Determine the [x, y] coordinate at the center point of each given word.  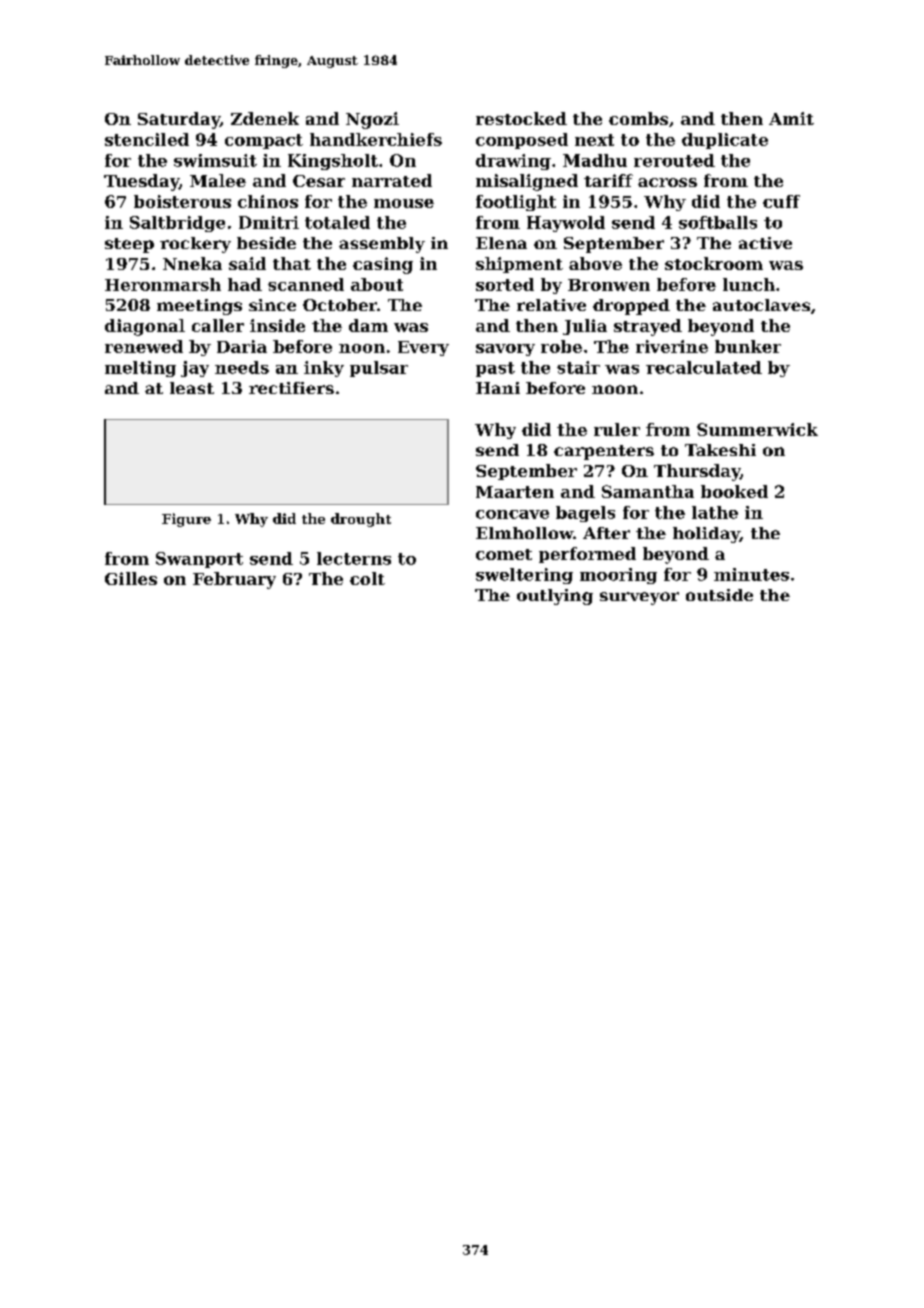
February [234, 580]
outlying [555, 597]
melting [140, 369]
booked [734, 491]
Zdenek [265, 118]
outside [719, 595]
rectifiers [291, 388]
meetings [199, 307]
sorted [505, 284]
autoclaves [761, 305]
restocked [521, 118]
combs [638, 118]
